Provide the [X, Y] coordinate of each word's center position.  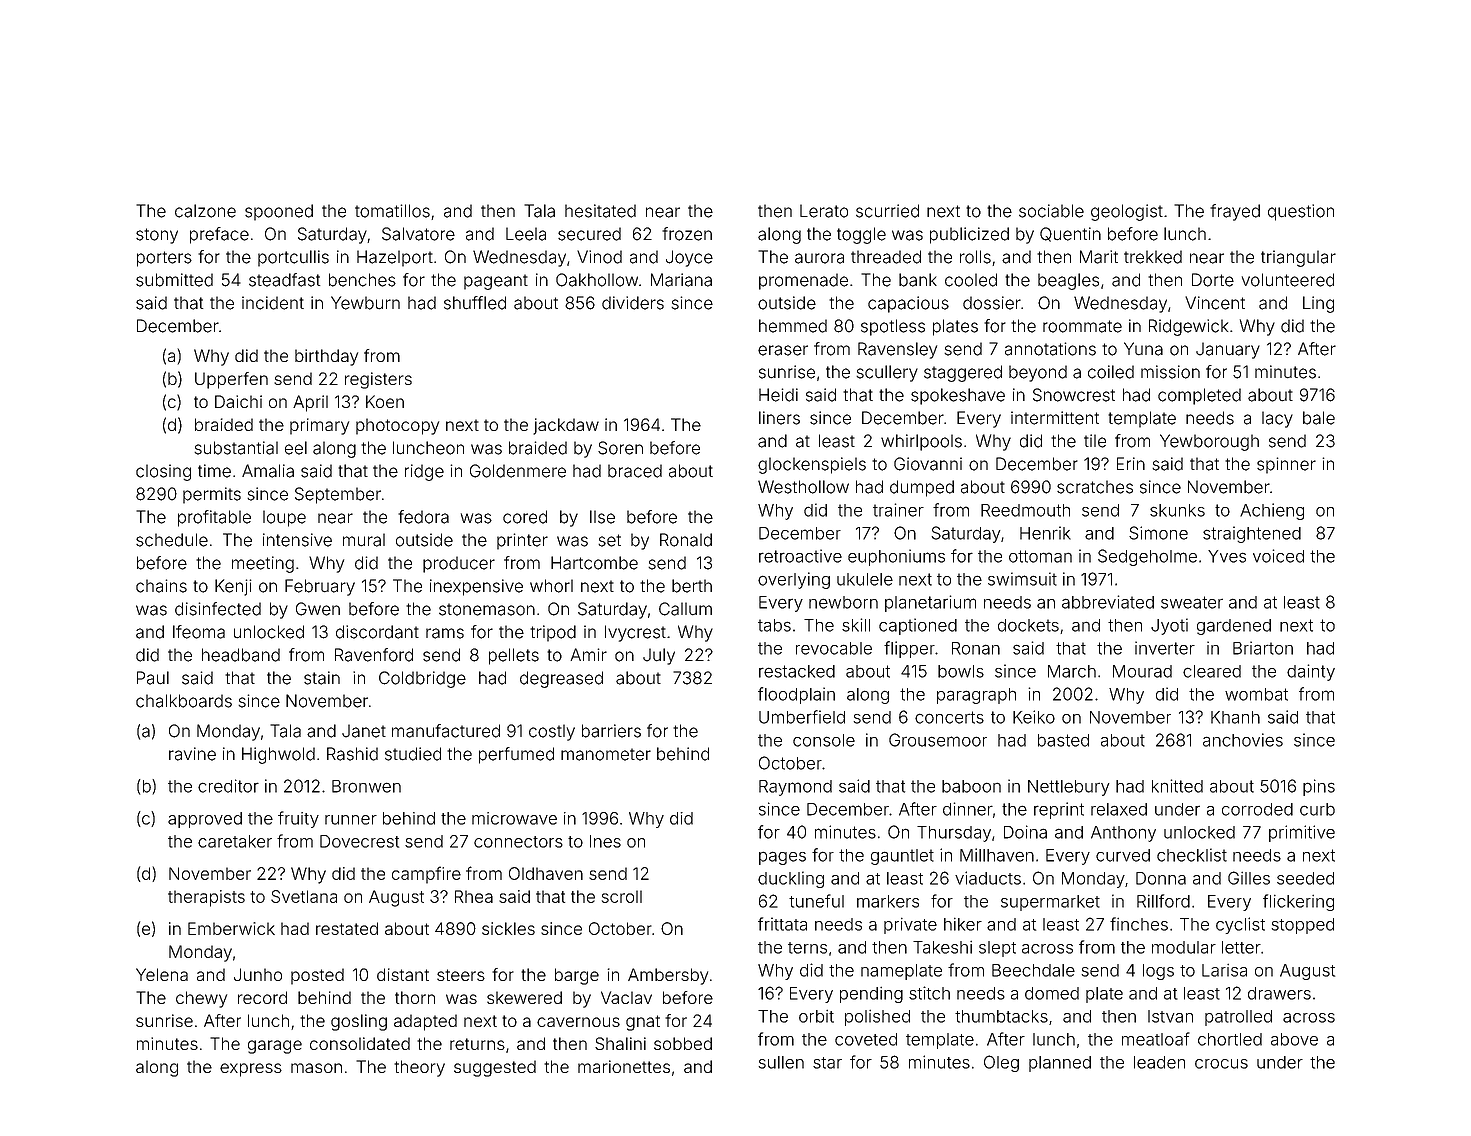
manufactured [446, 731]
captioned [918, 626]
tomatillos [392, 211]
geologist [1127, 212]
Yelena [162, 974]
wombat [1256, 694]
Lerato [824, 211]
